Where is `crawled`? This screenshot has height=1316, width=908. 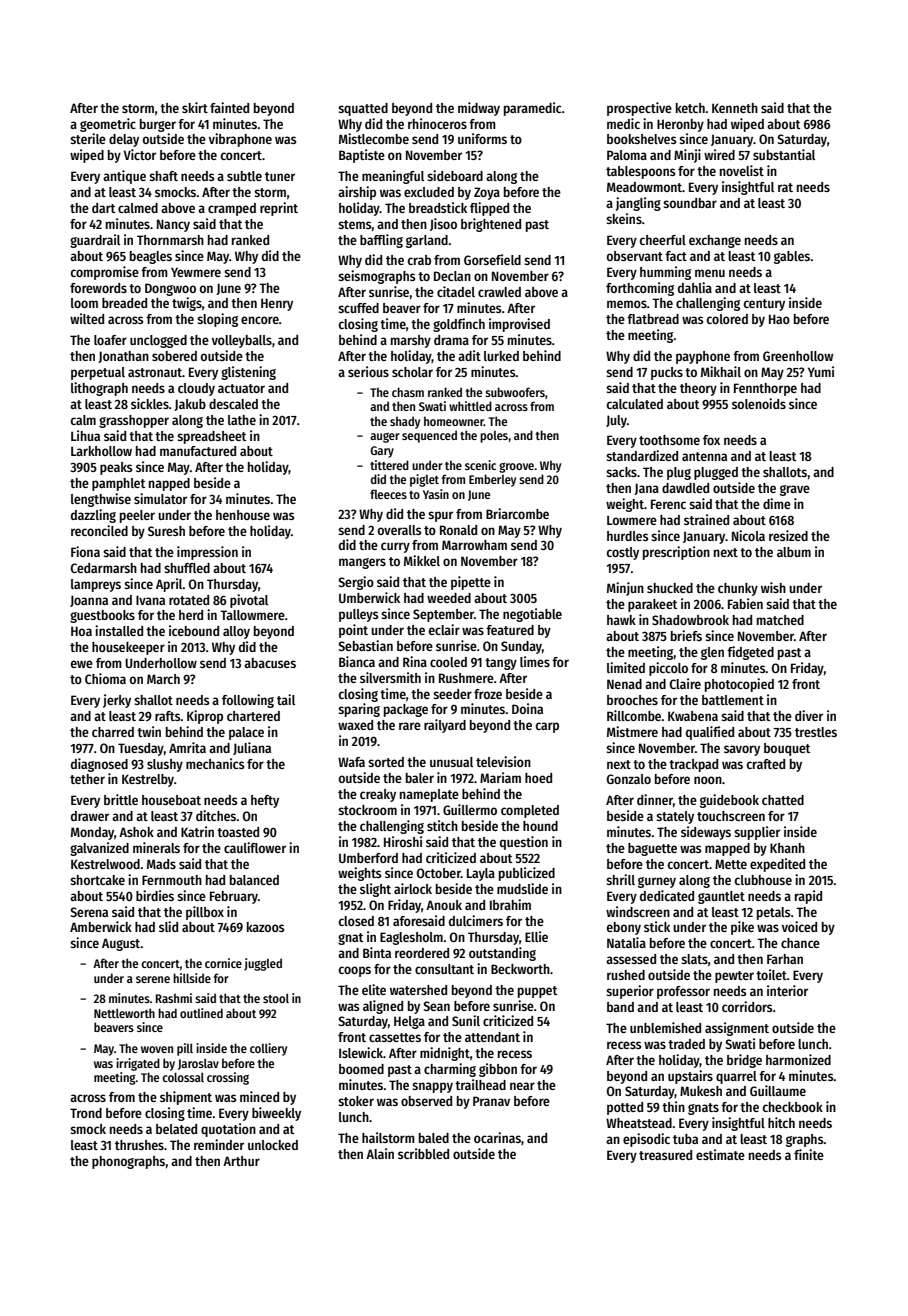 crawled is located at coordinates (499, 292).
